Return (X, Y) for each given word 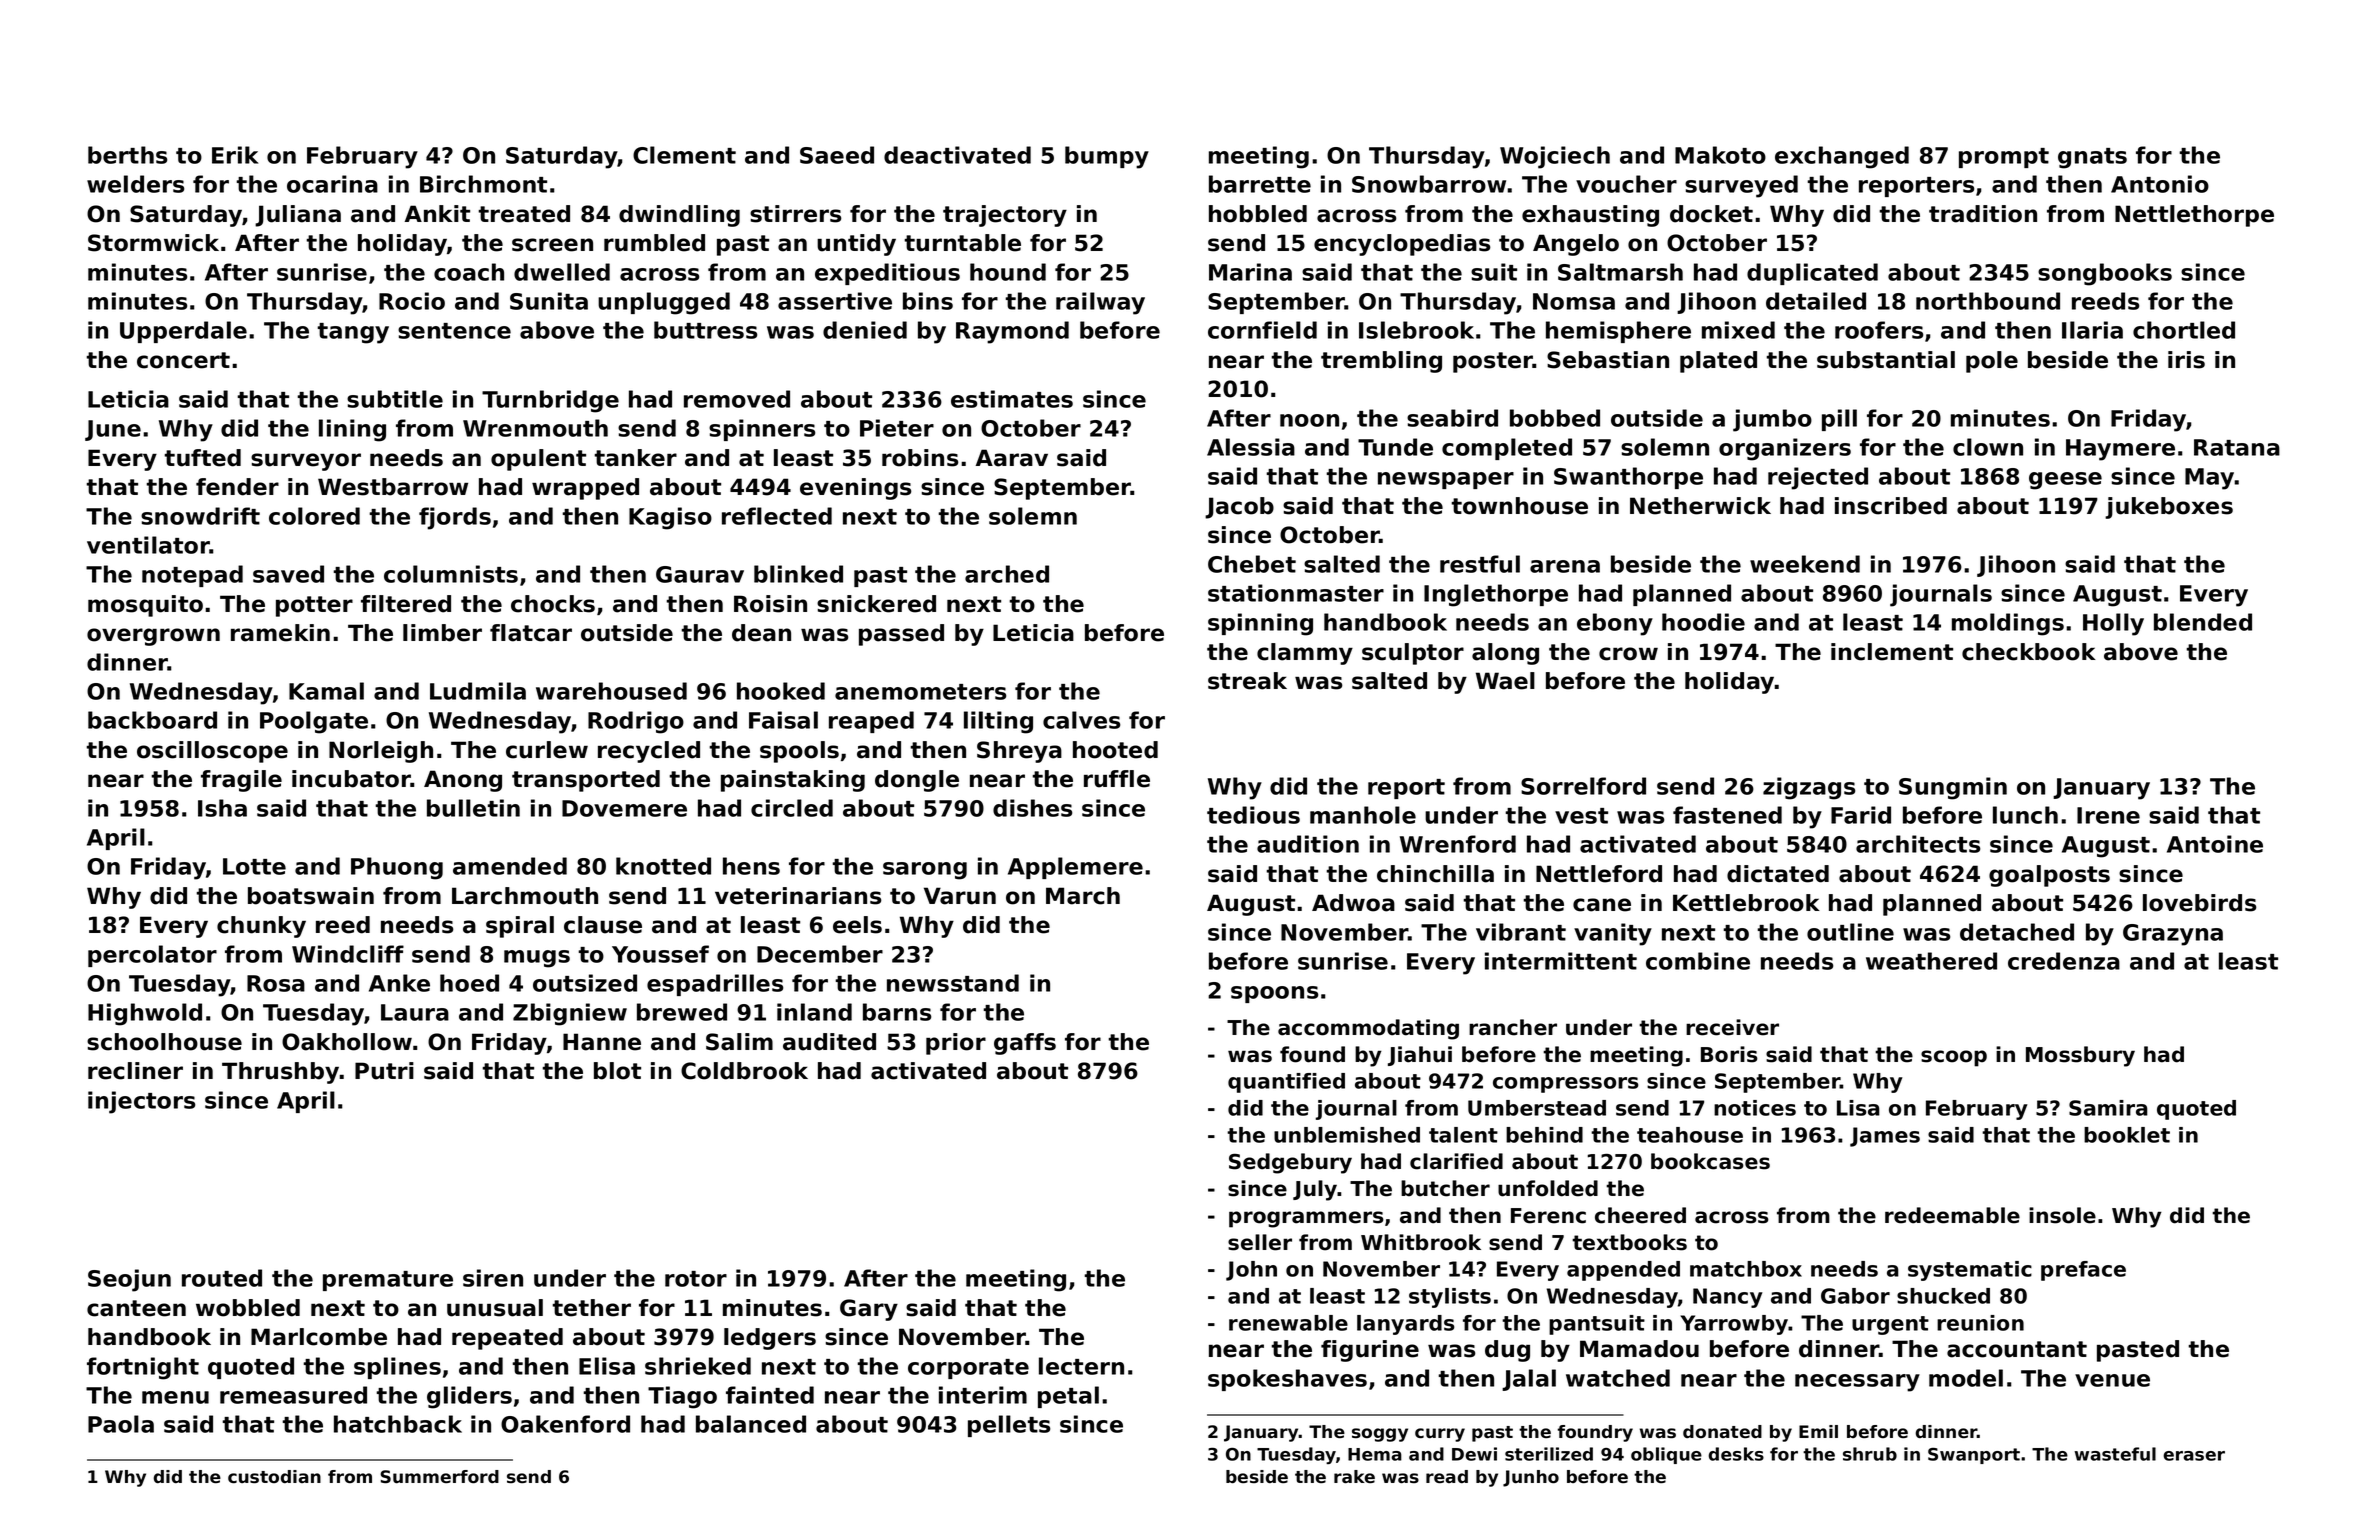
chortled (2184, 330)
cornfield (1262, 330)
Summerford (439, 1477)
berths (127, 155)
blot (617, 1071)
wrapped (585, 489)
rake (1354, 1477)
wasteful (2115, 1454)
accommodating (1368, 1029)
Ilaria (2092, 330)
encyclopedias (1402, 245)
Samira (2108, 1108)
